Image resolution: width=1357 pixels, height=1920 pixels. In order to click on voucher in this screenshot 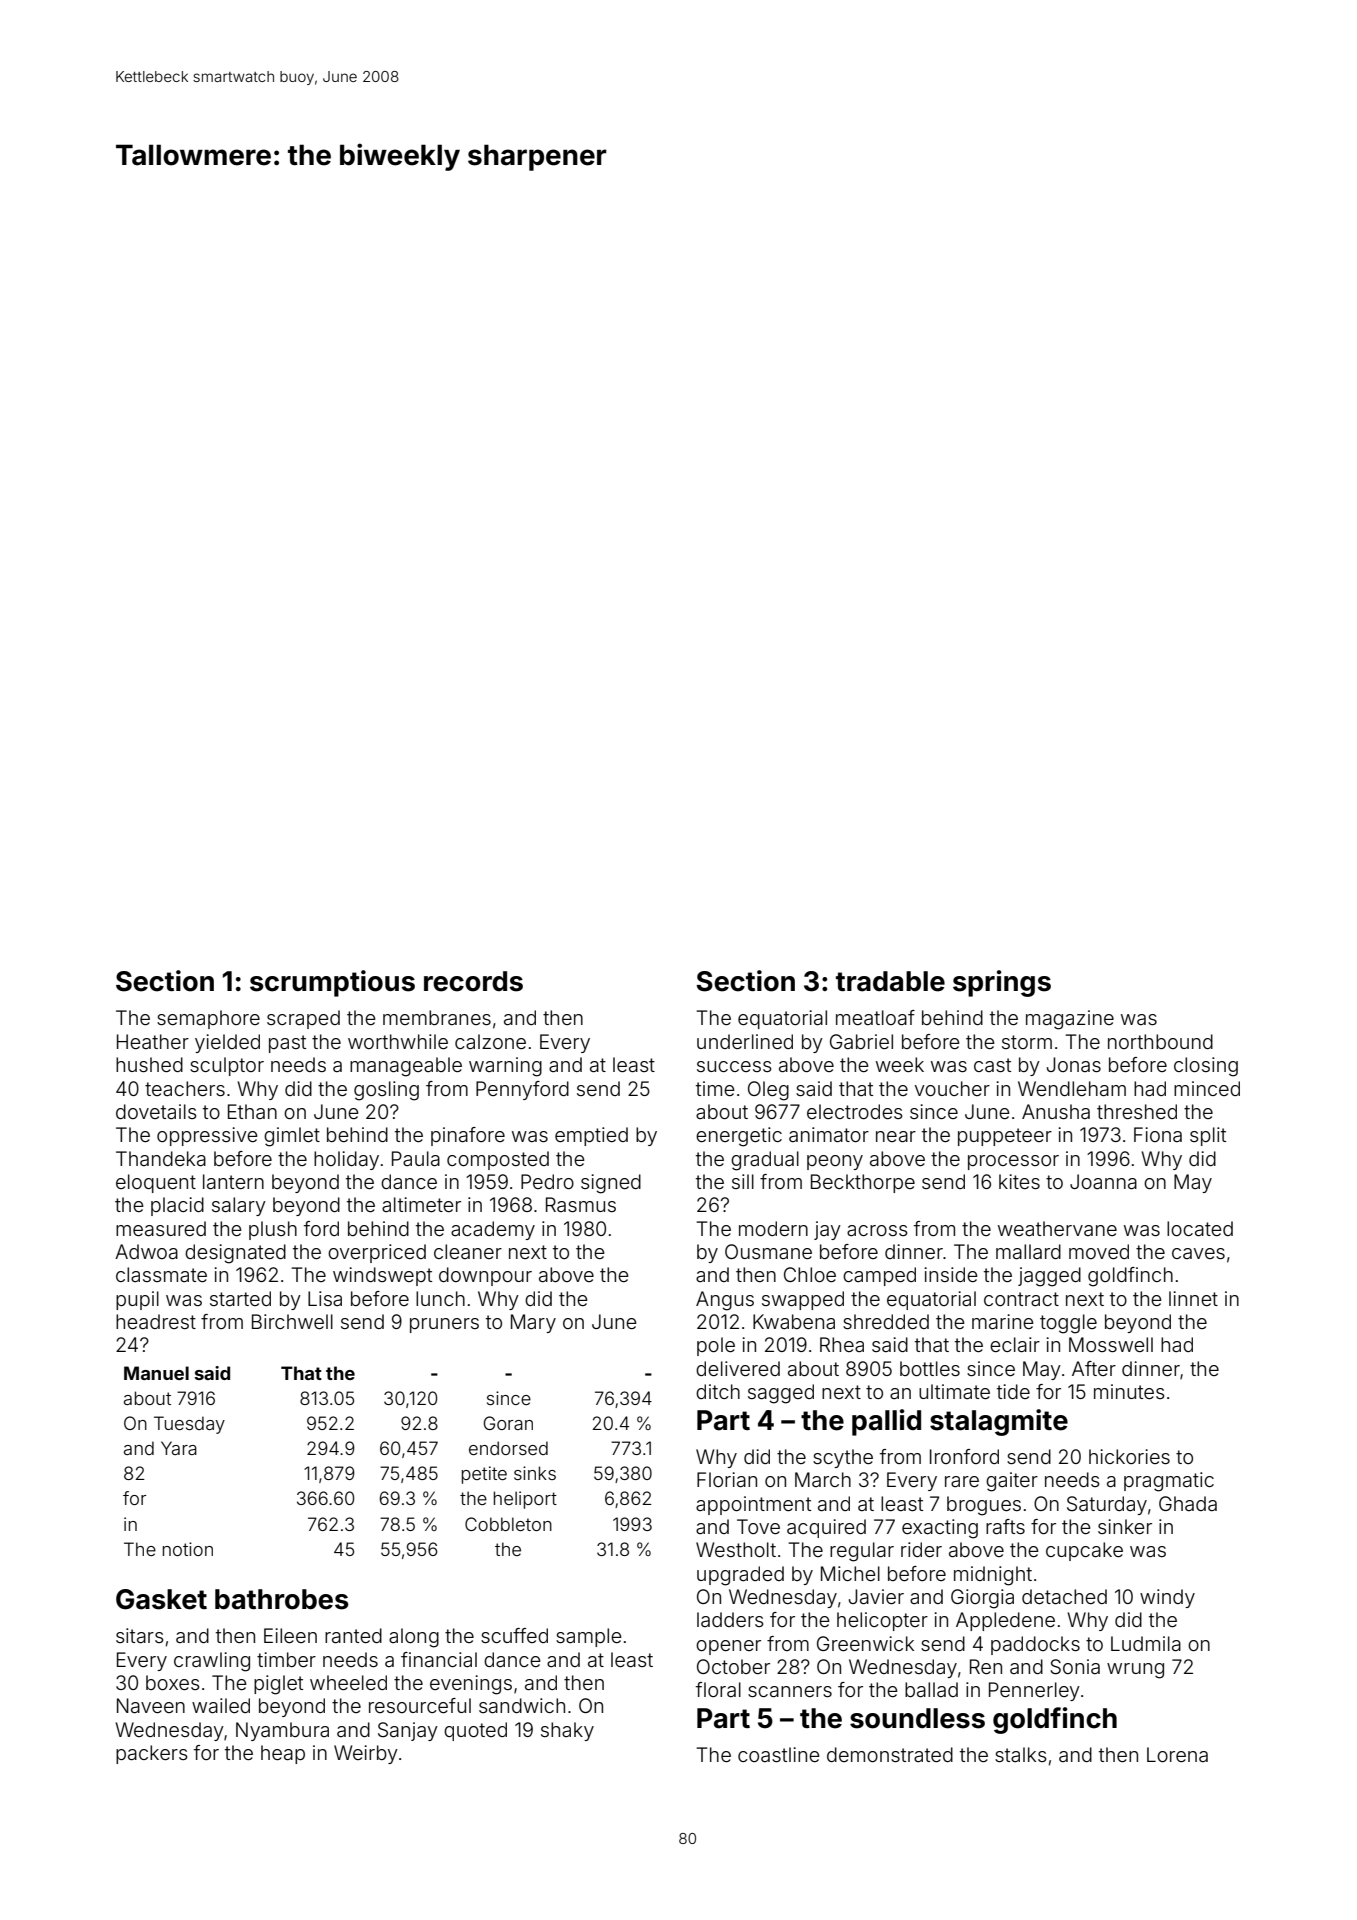, I will do `click(952, 1088)`.
